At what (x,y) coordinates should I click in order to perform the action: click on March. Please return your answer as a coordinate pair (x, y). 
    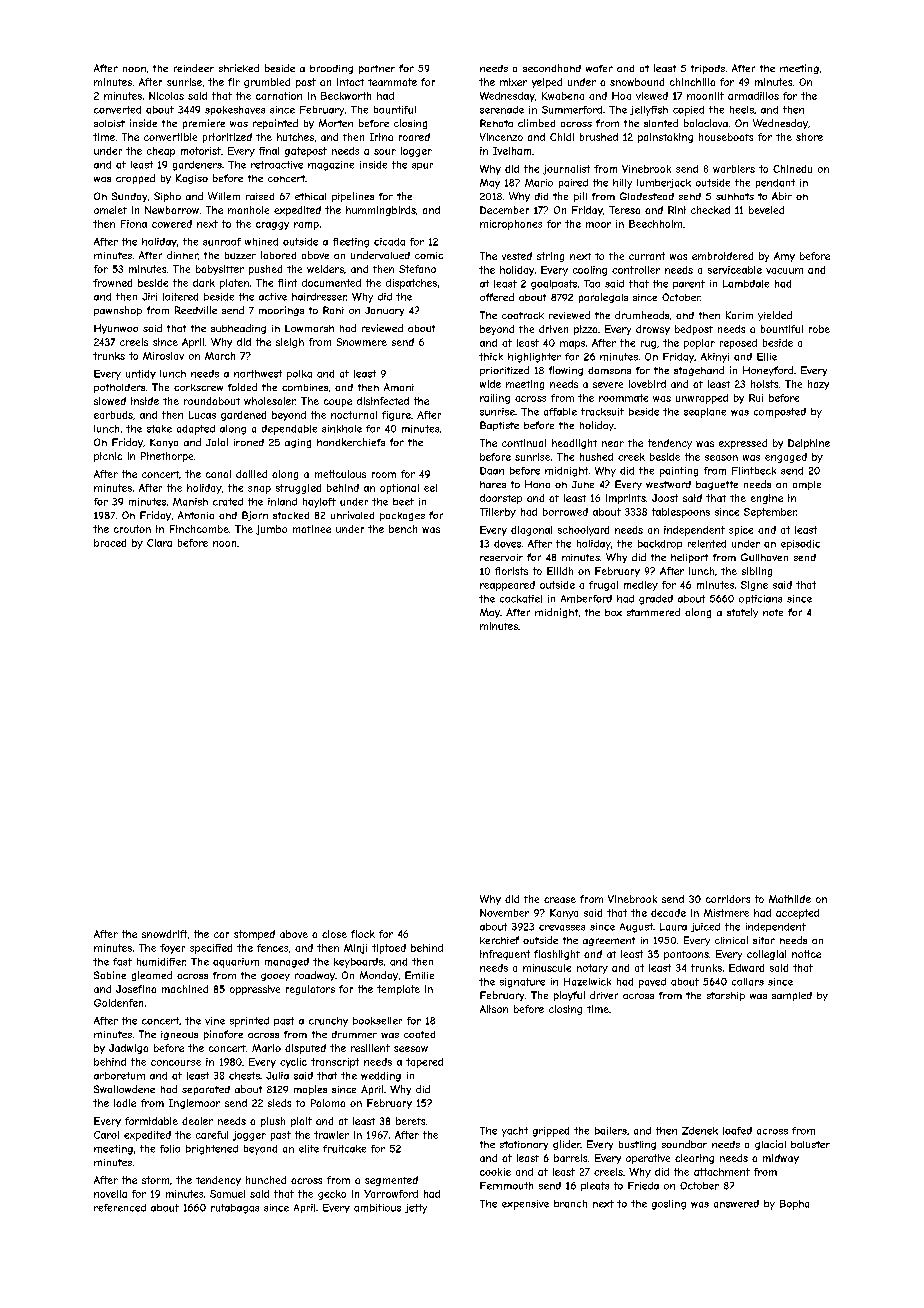
    Looking at the image, I should click on (220, 356).
